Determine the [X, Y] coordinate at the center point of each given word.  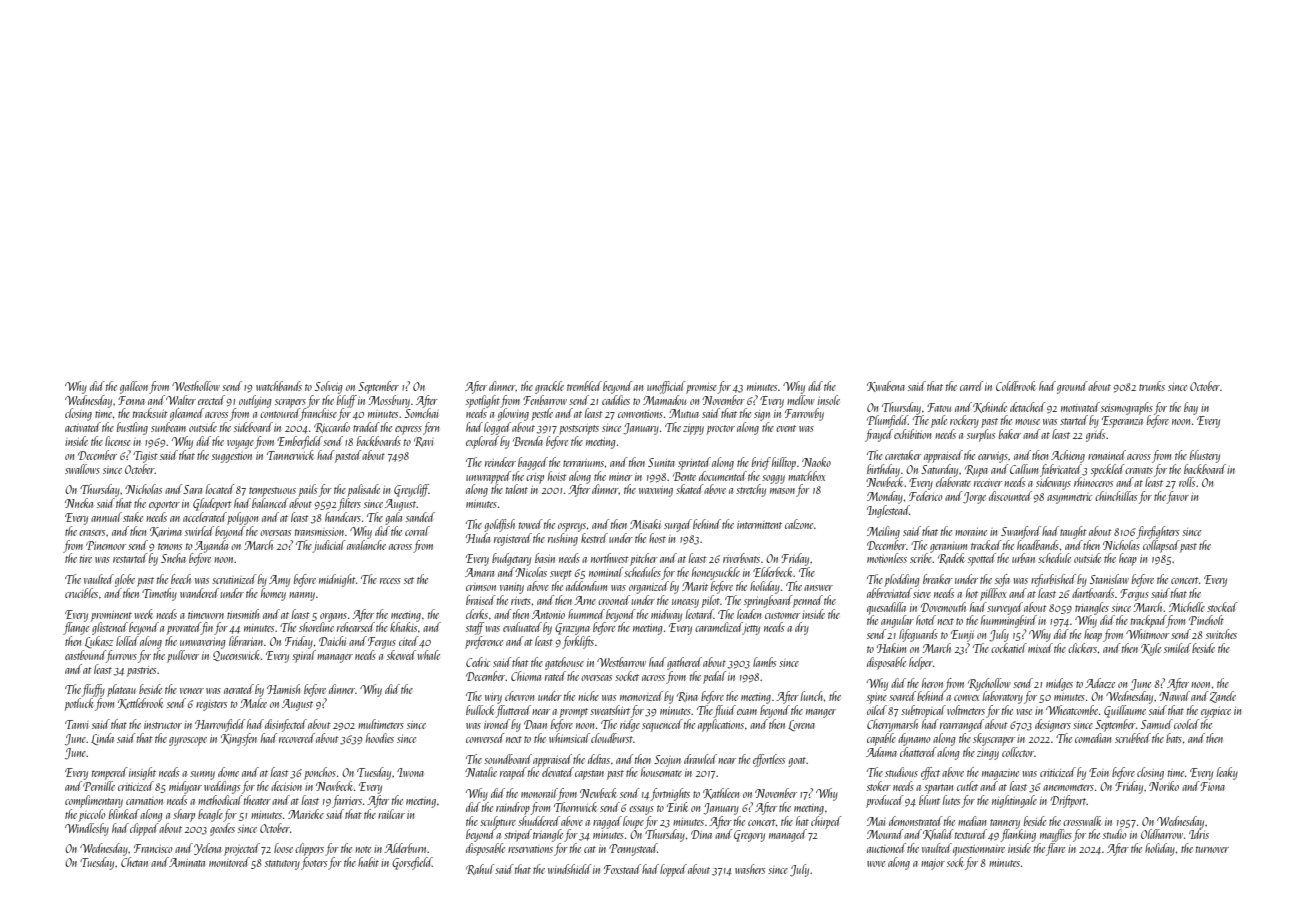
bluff [347, 401]
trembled [584, 386]
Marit [695, 586]
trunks [1152, 386]
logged [497, 428]
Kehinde [990, 407]
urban [1023, 558]
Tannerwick [290, 455]
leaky [1227, 773]
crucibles [81, 593]
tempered [110, 773]
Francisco [153, 848]
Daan [535, 724]
